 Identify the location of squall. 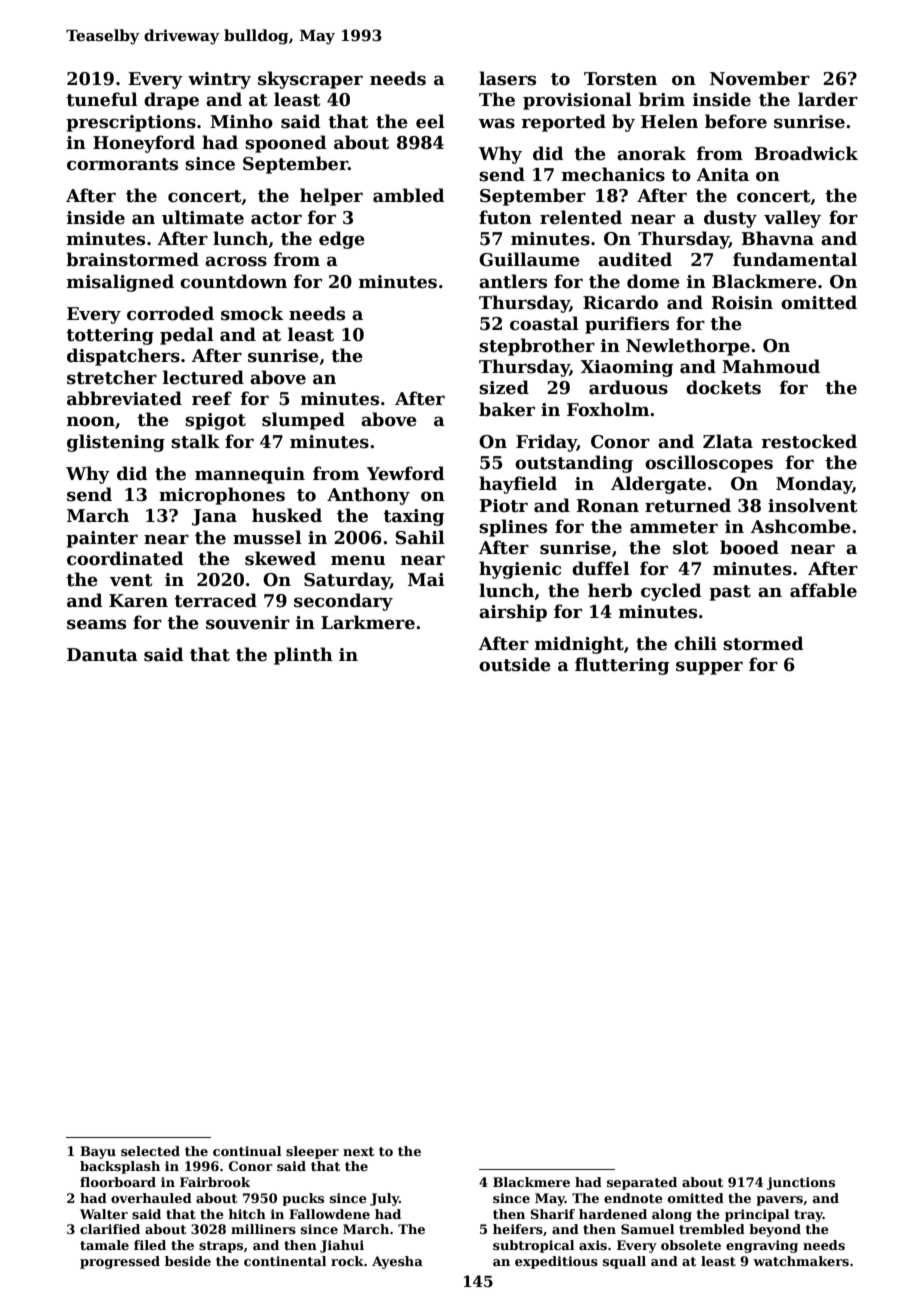
(624, 1262).
